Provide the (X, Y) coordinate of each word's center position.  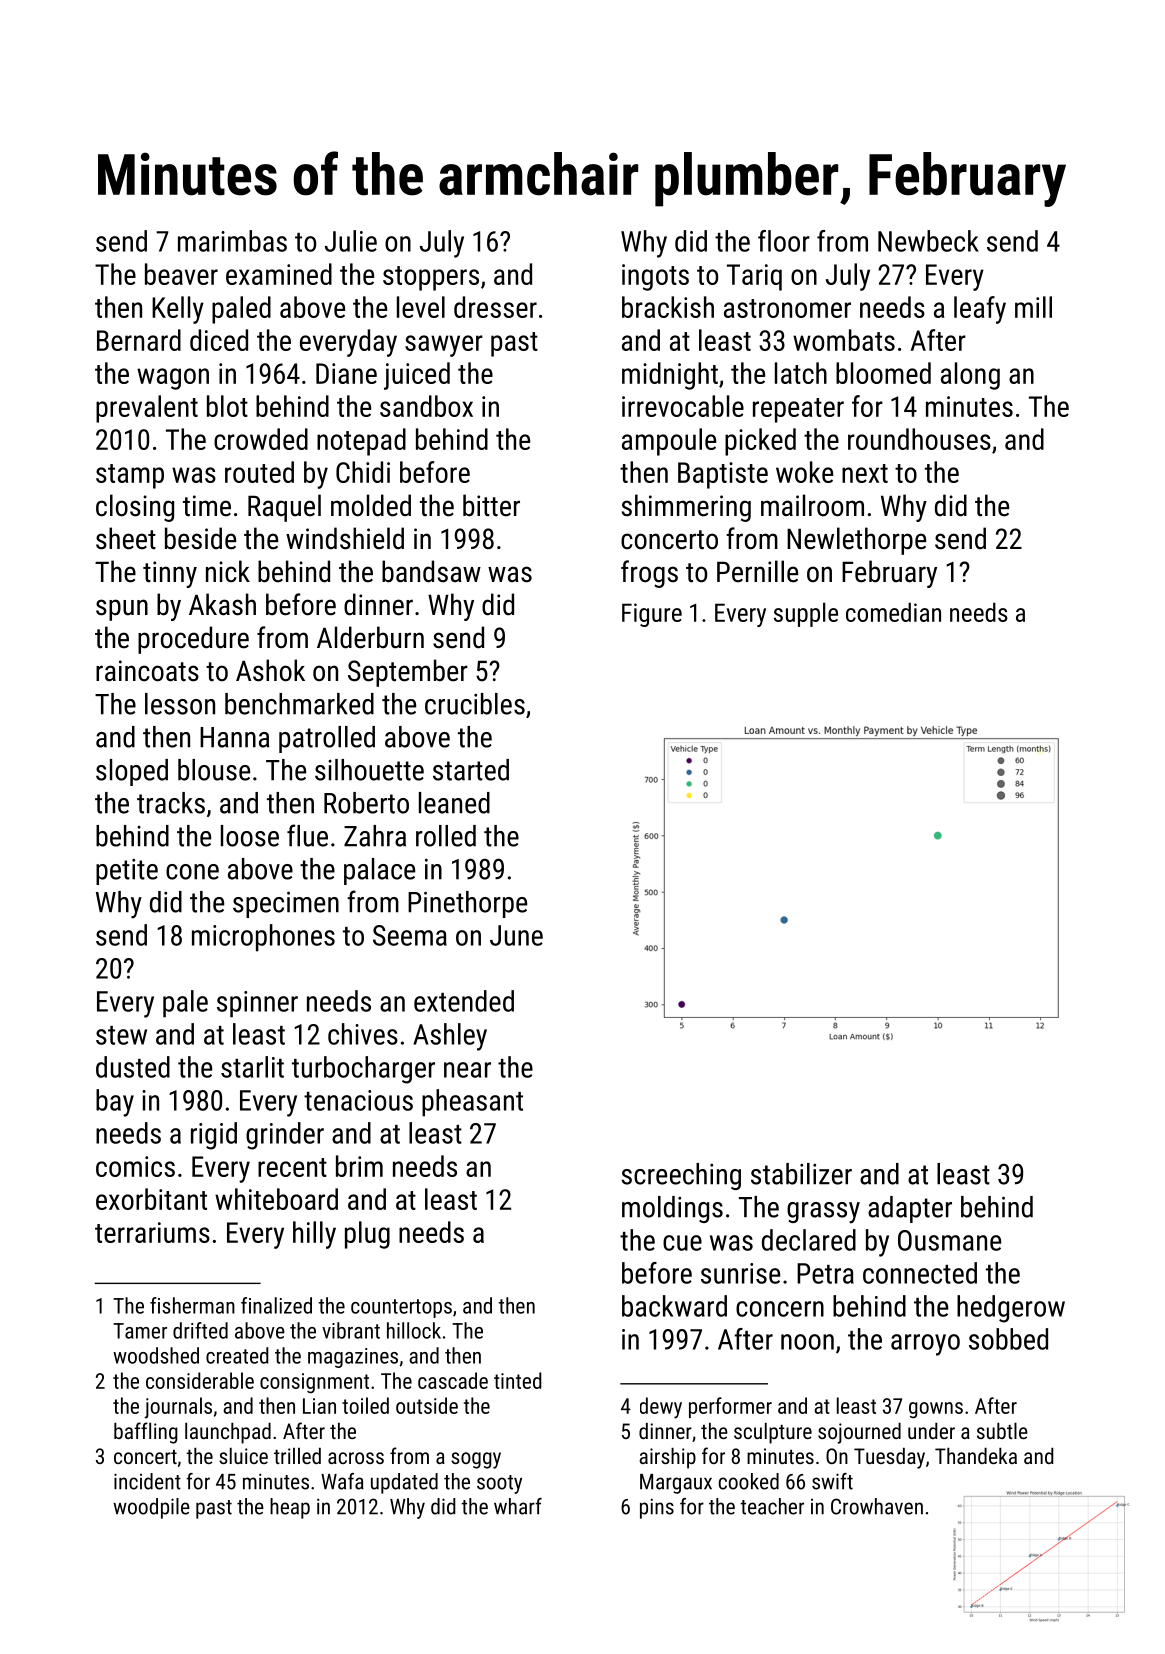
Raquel (284, 508)
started (471, 770)
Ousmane (949, 1240)
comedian (893, 612)
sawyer (444, 346)
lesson (180, 704)
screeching (681, 1176)
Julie (351, 241)
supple (806, 614)
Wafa (342, 1481)
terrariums (152, 1232)
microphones (263, 938)
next (865, 473)
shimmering (686, 508)
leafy (980, 310)
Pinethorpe (467, 904)
